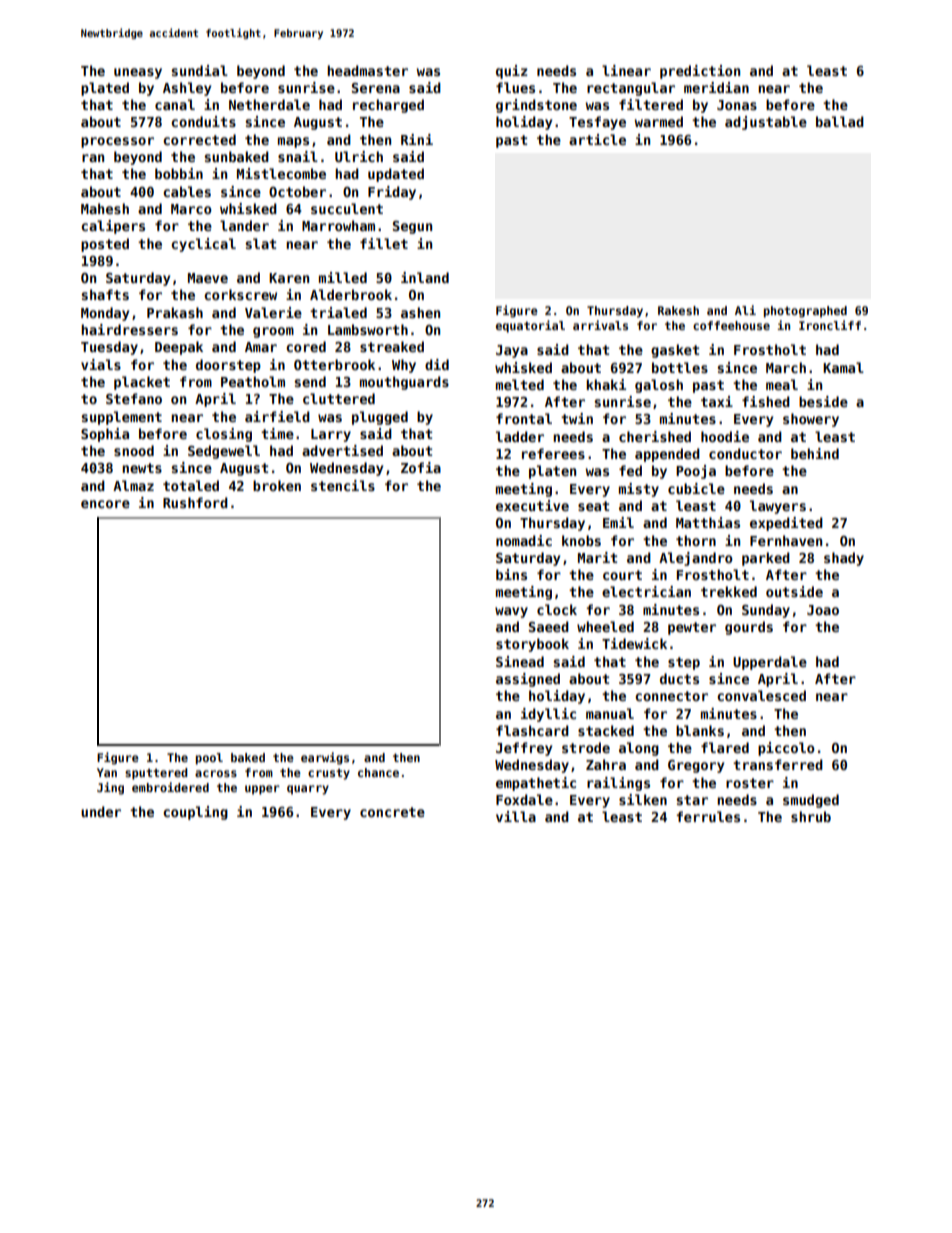 Image resolution: width=952 pixels, height=1233 pixels. Describe the element at coordinates (367, 70) in the page. I see `headmaster` at that location.
